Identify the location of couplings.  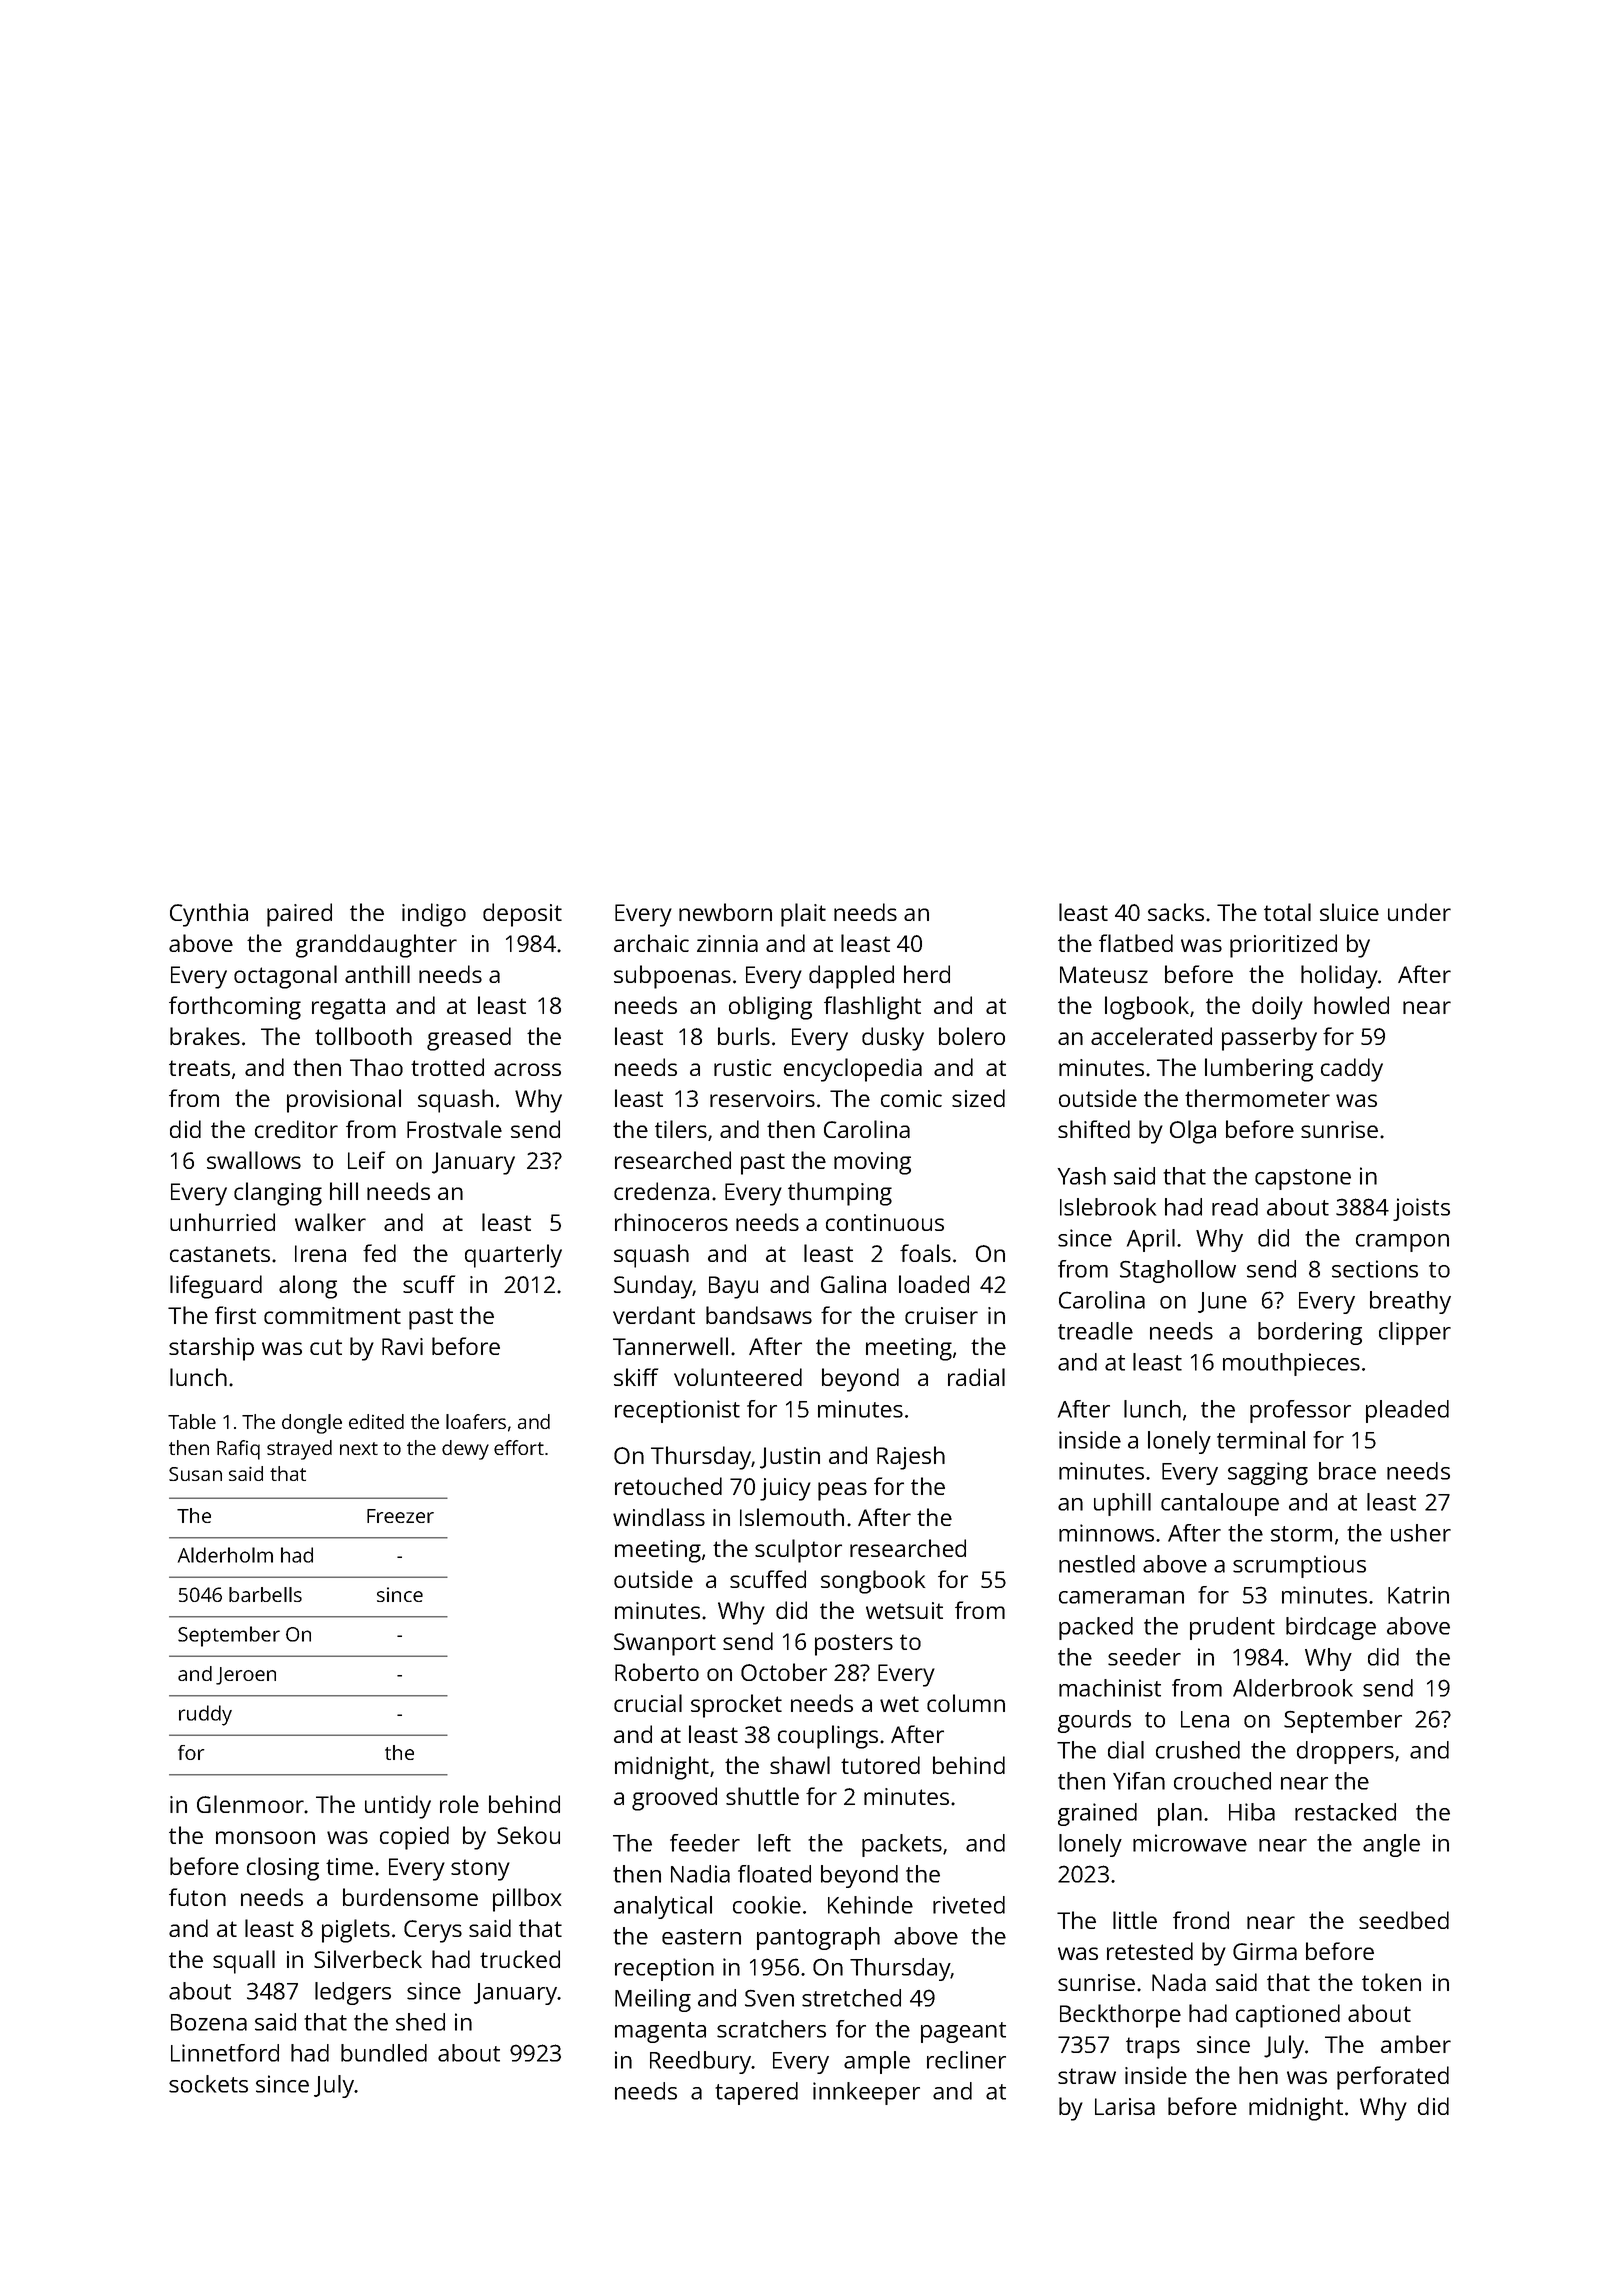
(828, 1737).
